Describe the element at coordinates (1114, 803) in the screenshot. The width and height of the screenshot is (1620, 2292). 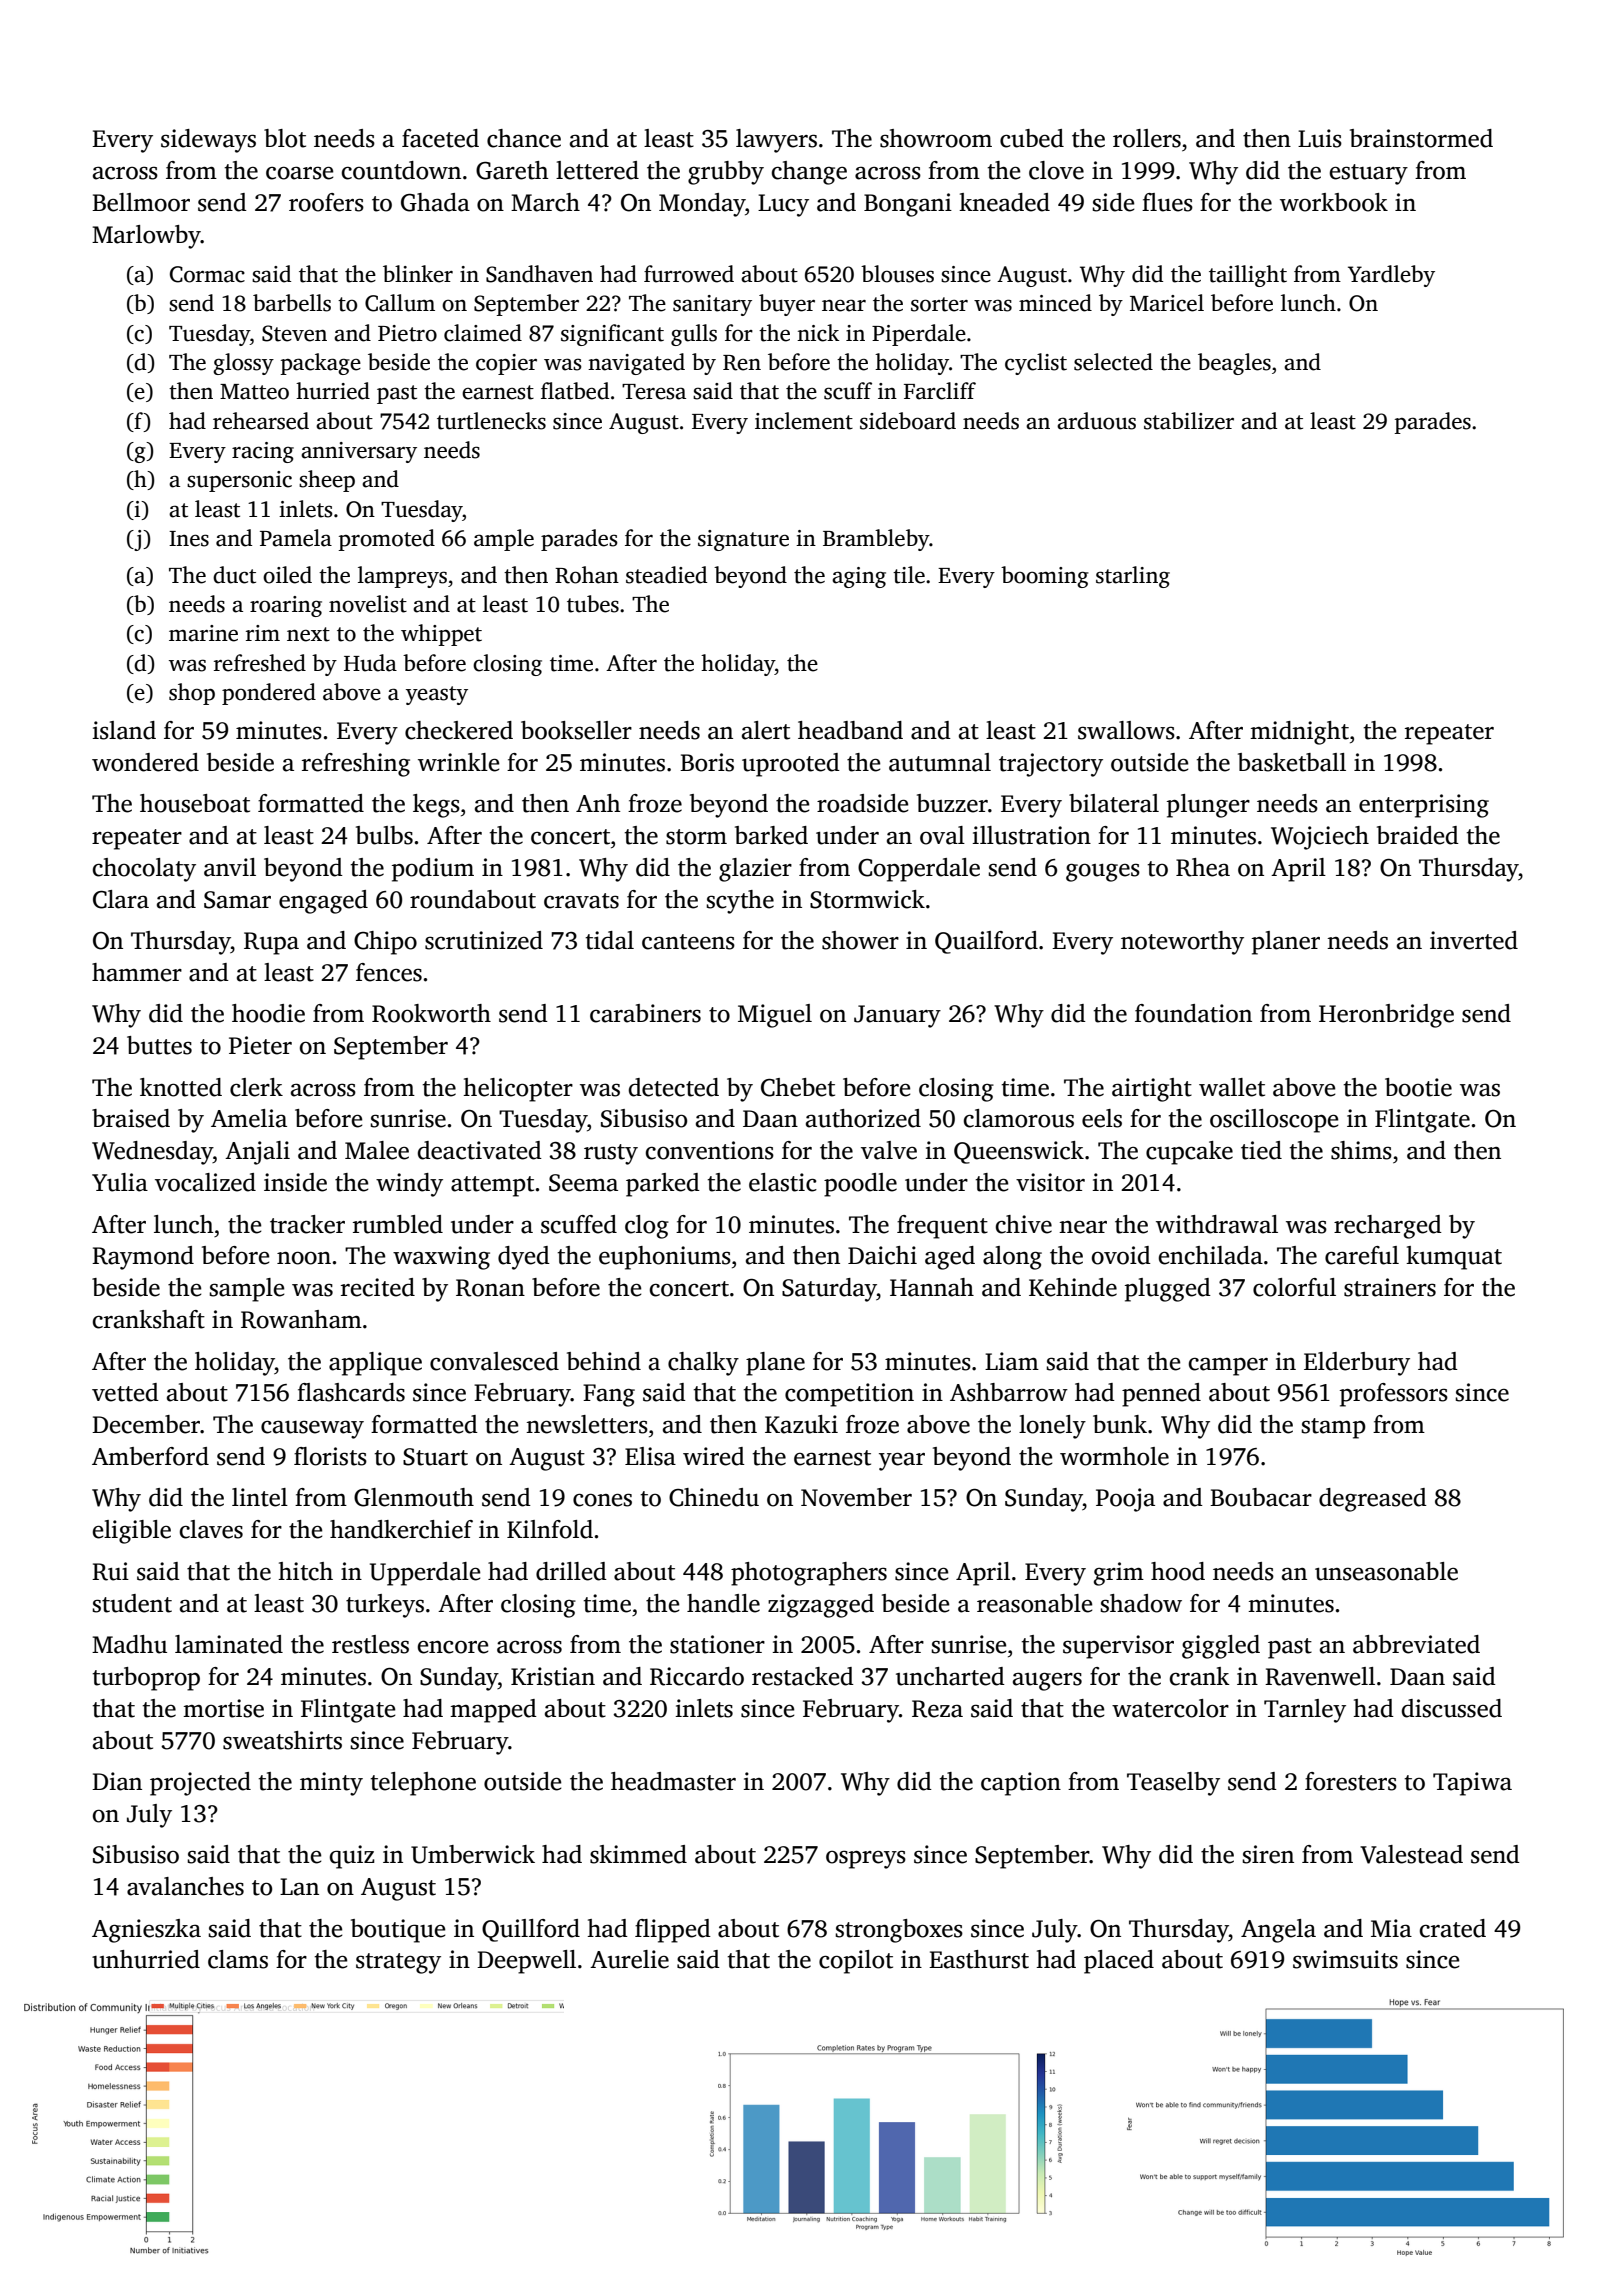
I see `bilateral` at that location.
